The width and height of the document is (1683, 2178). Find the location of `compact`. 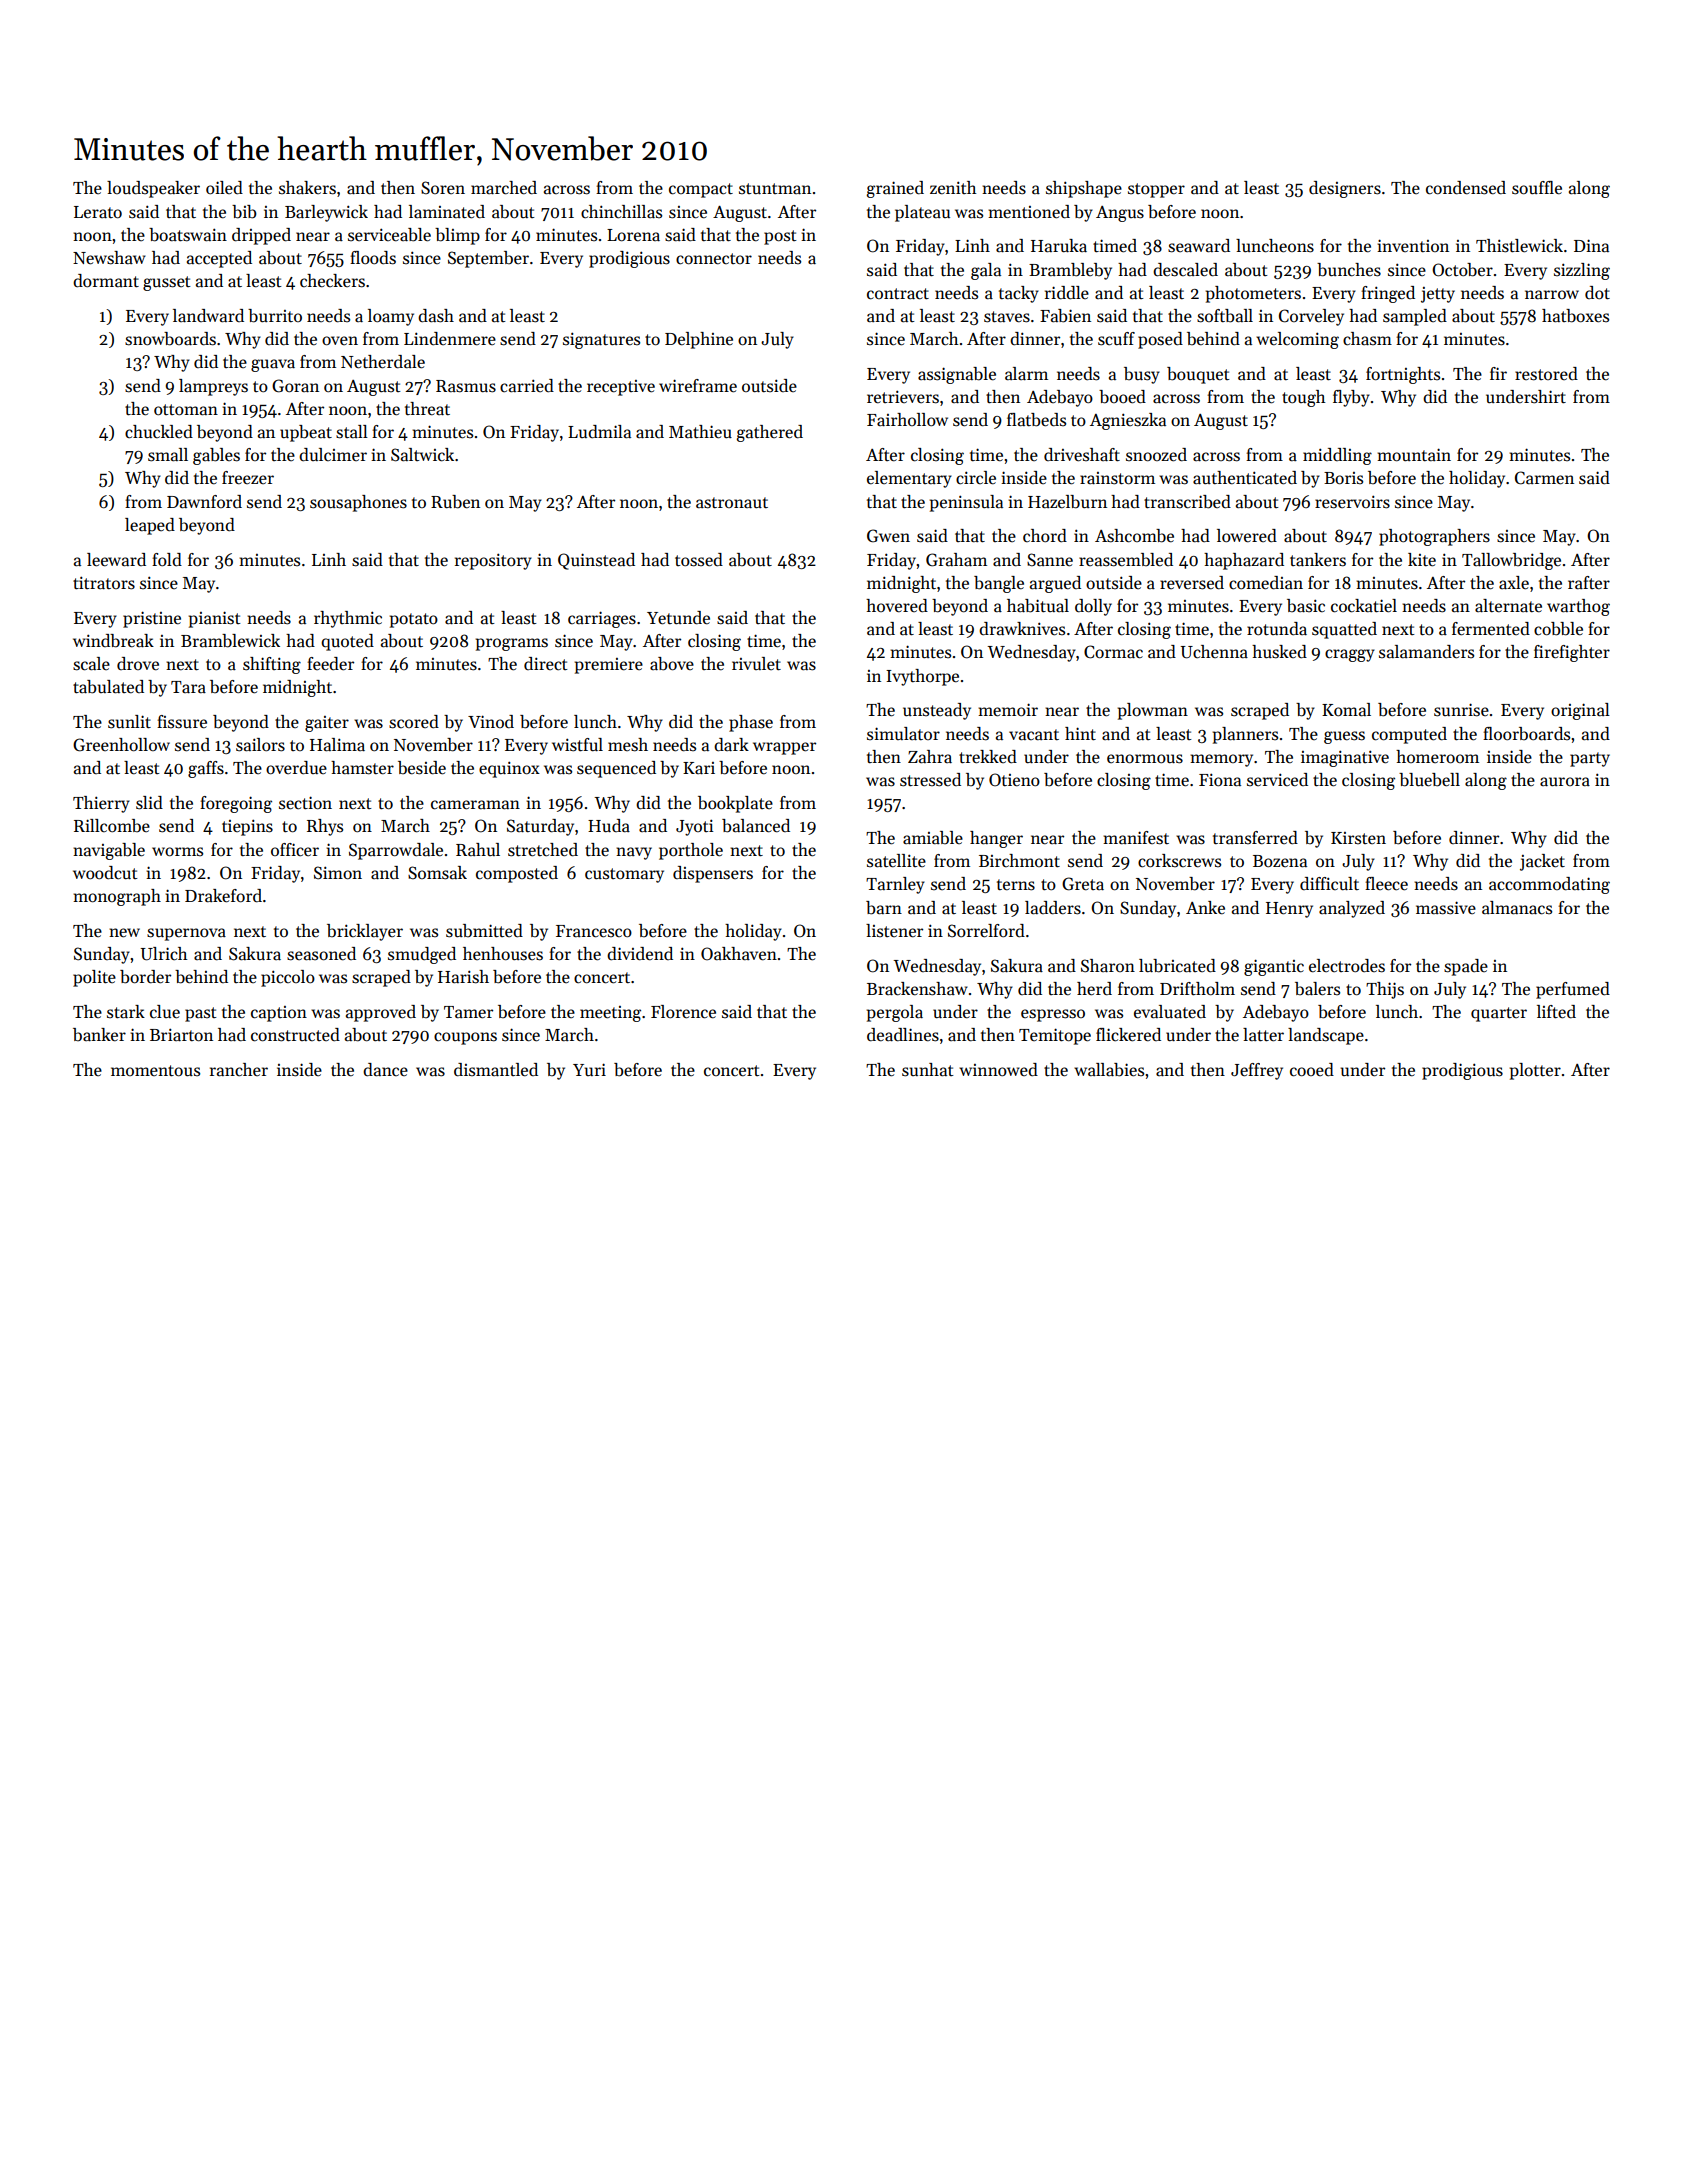

compact is located at coordinates (701, 190).
